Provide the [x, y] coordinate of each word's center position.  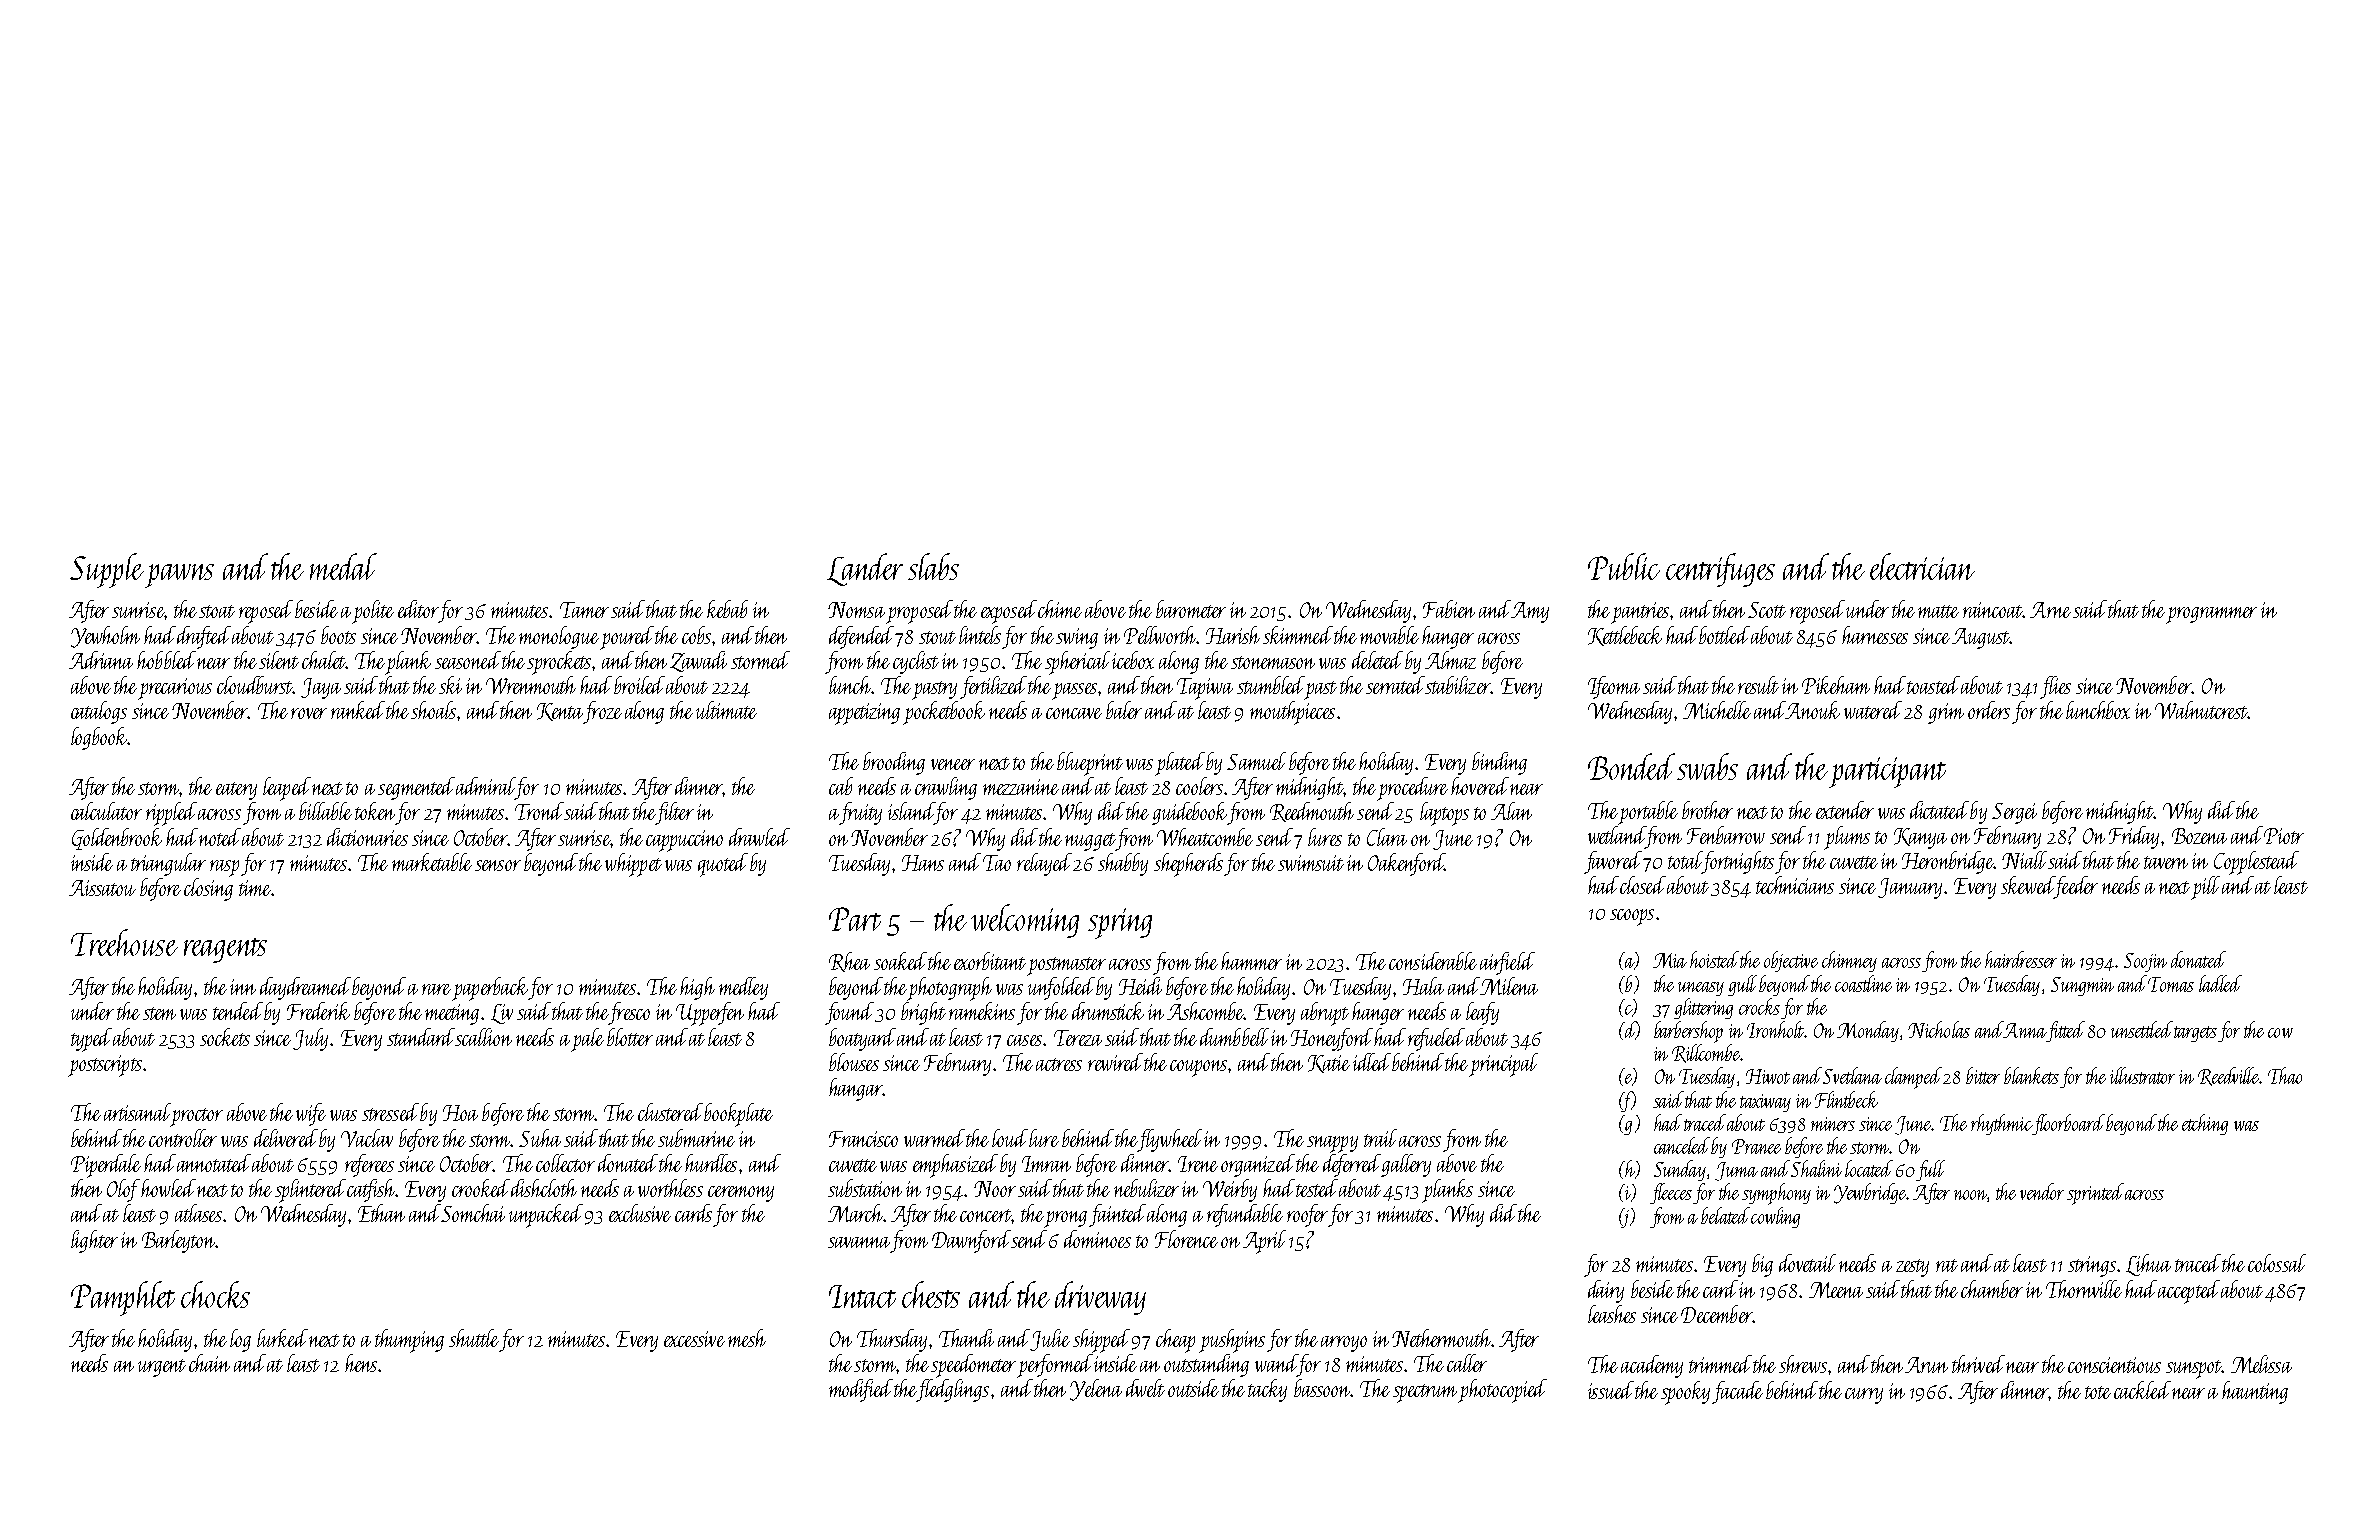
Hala [1423, 986]
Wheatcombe [1205, 837]
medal [343, 566]
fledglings [953, 1390]
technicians [1795, 885]
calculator [106, 811]
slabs [933, 566]
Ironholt [1775, 1029]
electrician [1922, 566]
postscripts [105, 1066]
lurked [282, 1338]
